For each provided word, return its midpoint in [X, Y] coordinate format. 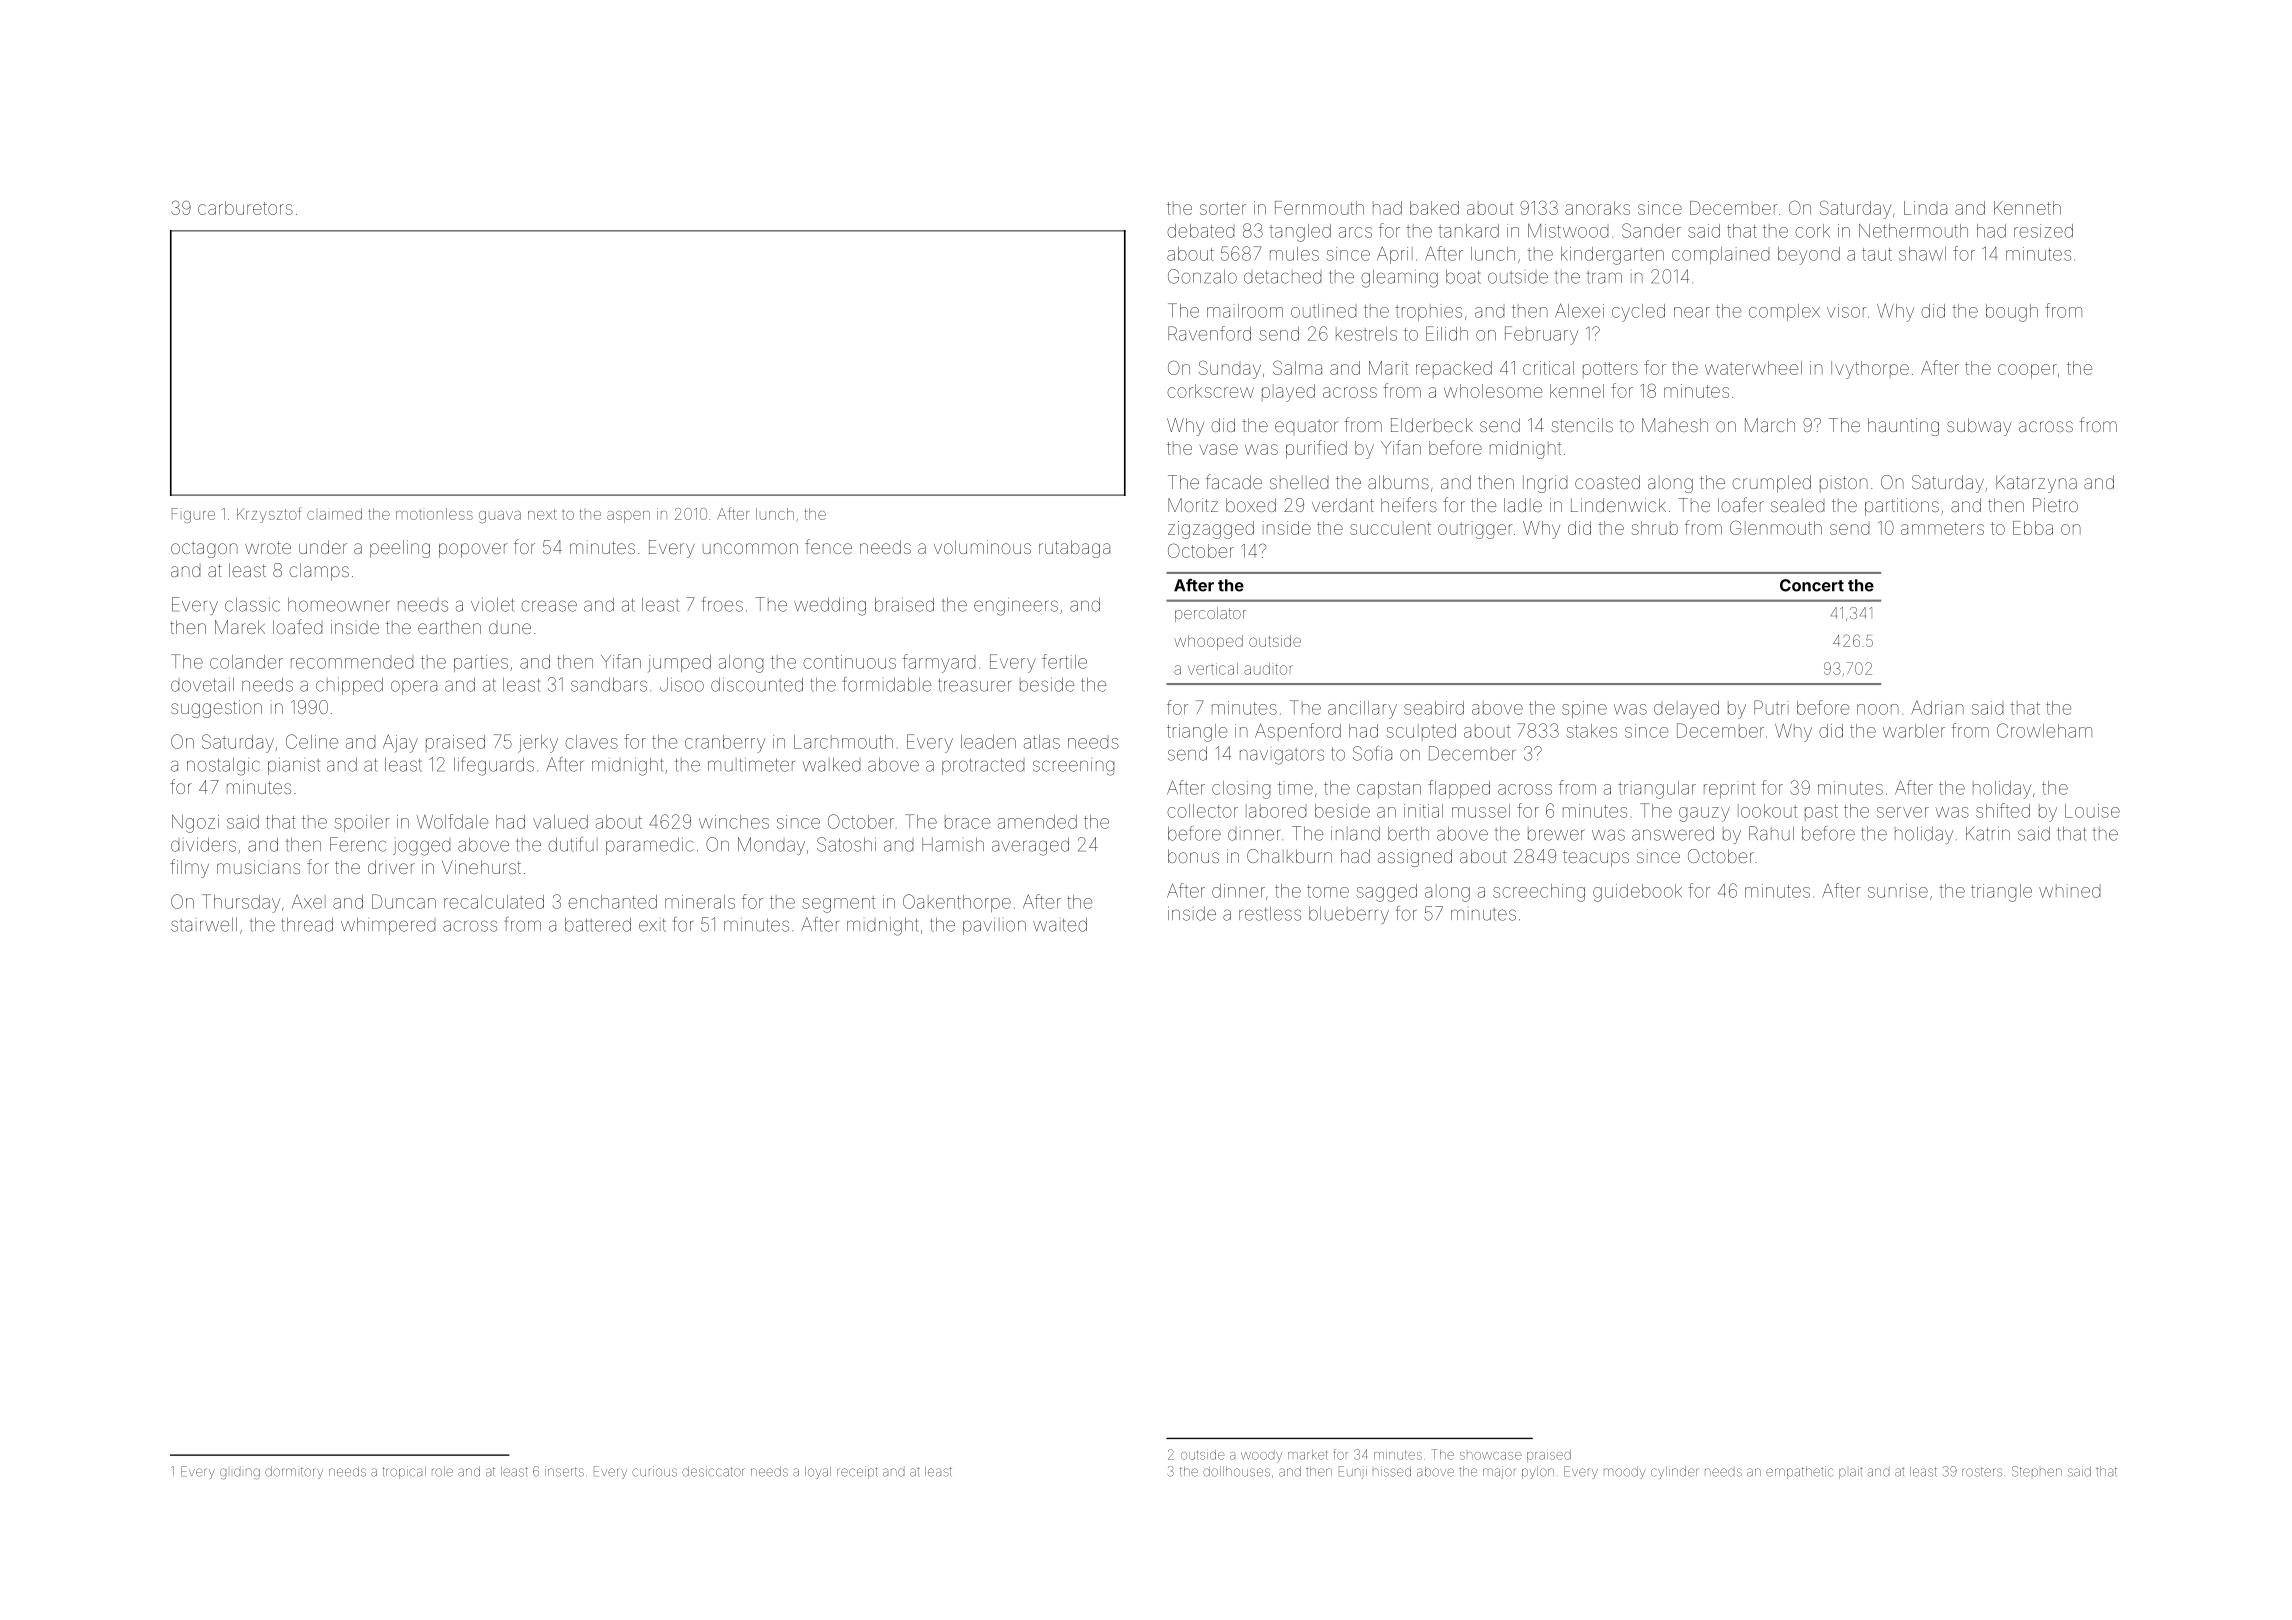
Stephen [2037, 1471]
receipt [857, 1472]
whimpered [388, 926]
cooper [2027, 371]
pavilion [994, 926]
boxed [1251, 505]
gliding [240, 1473]
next [542, 514]
